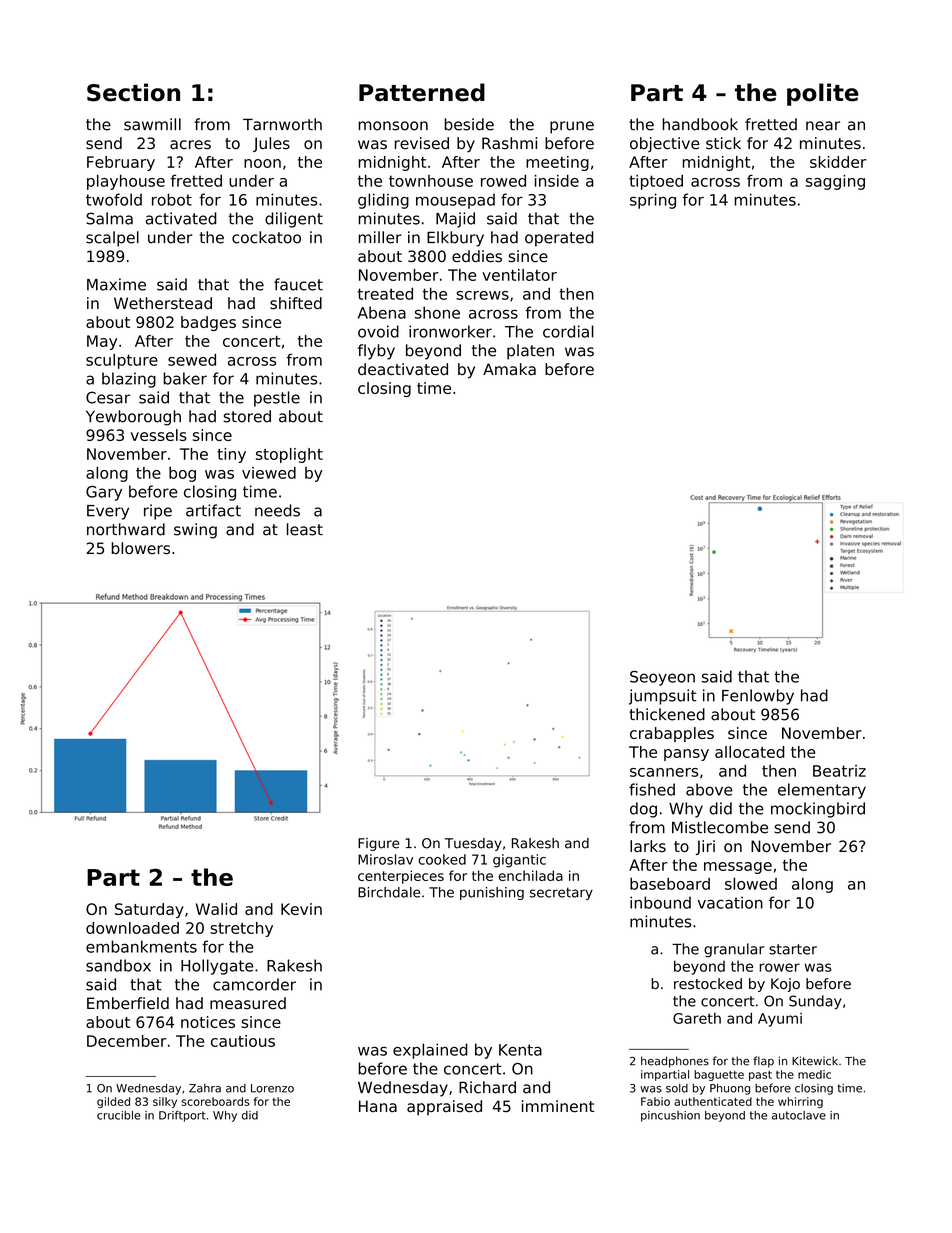  I want to click on Miroslav, so click(385, 859).
